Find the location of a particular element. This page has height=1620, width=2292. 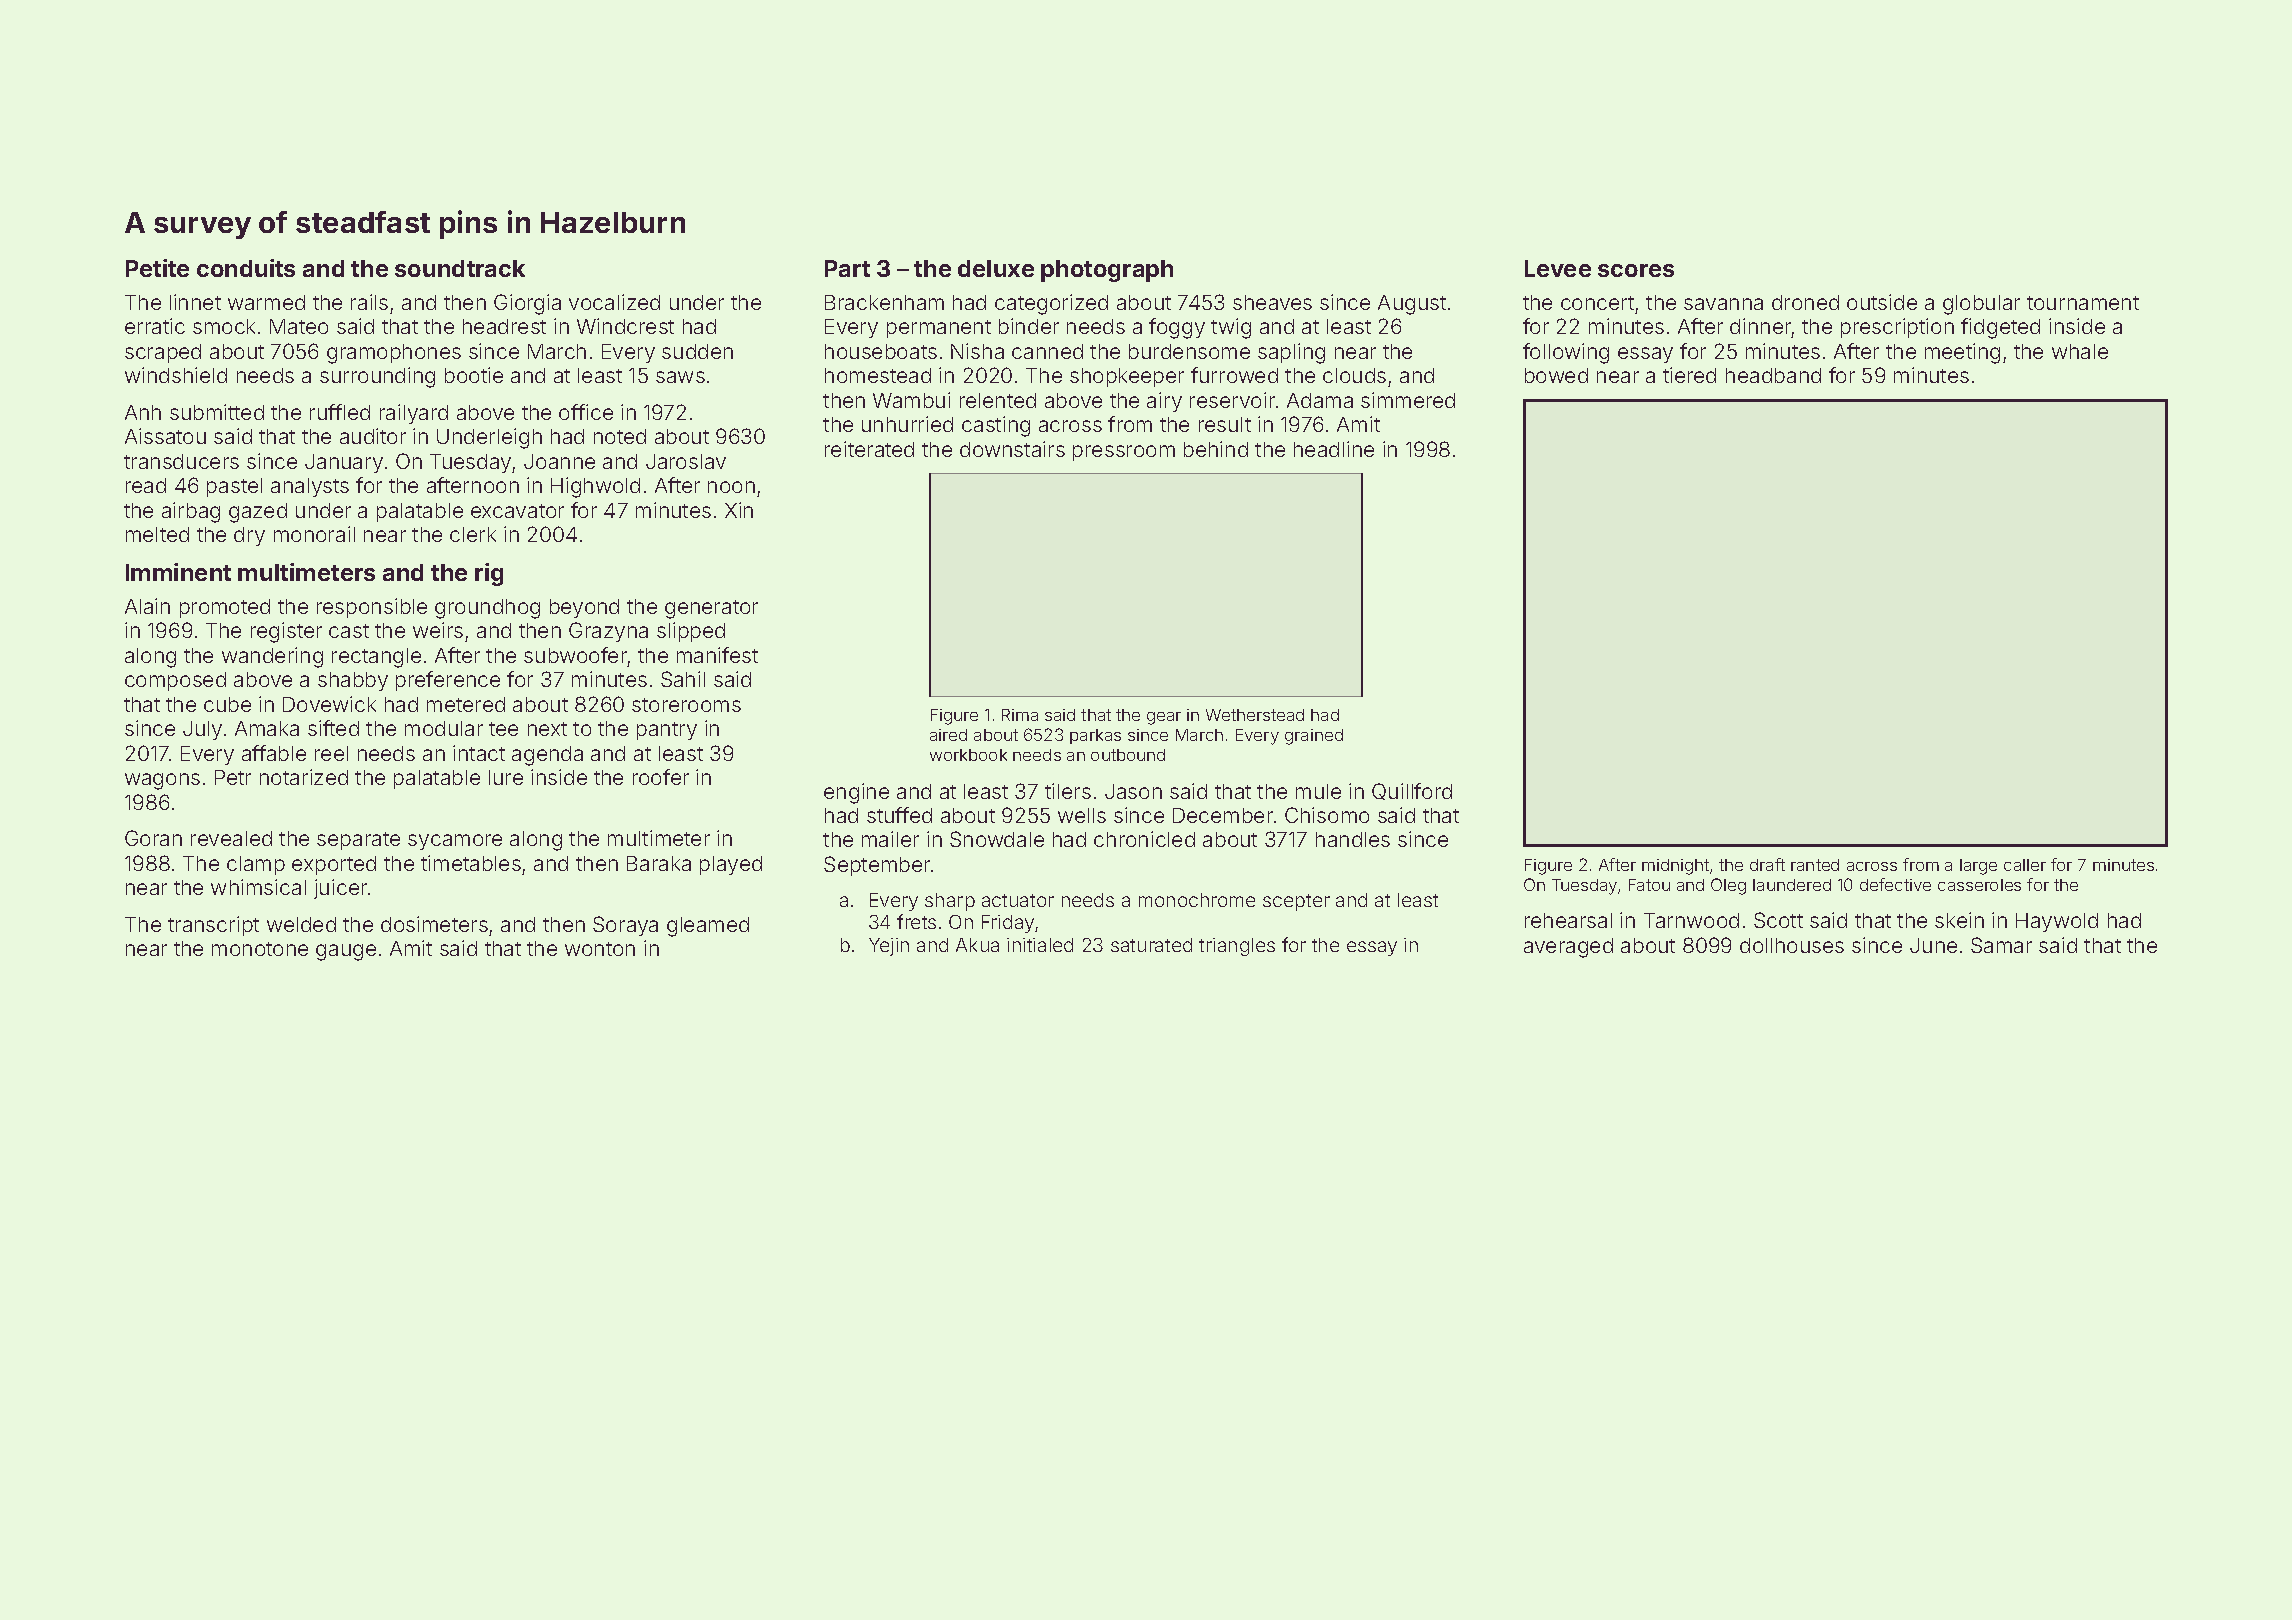

Quillford is located at coordinates (1412, 791).
